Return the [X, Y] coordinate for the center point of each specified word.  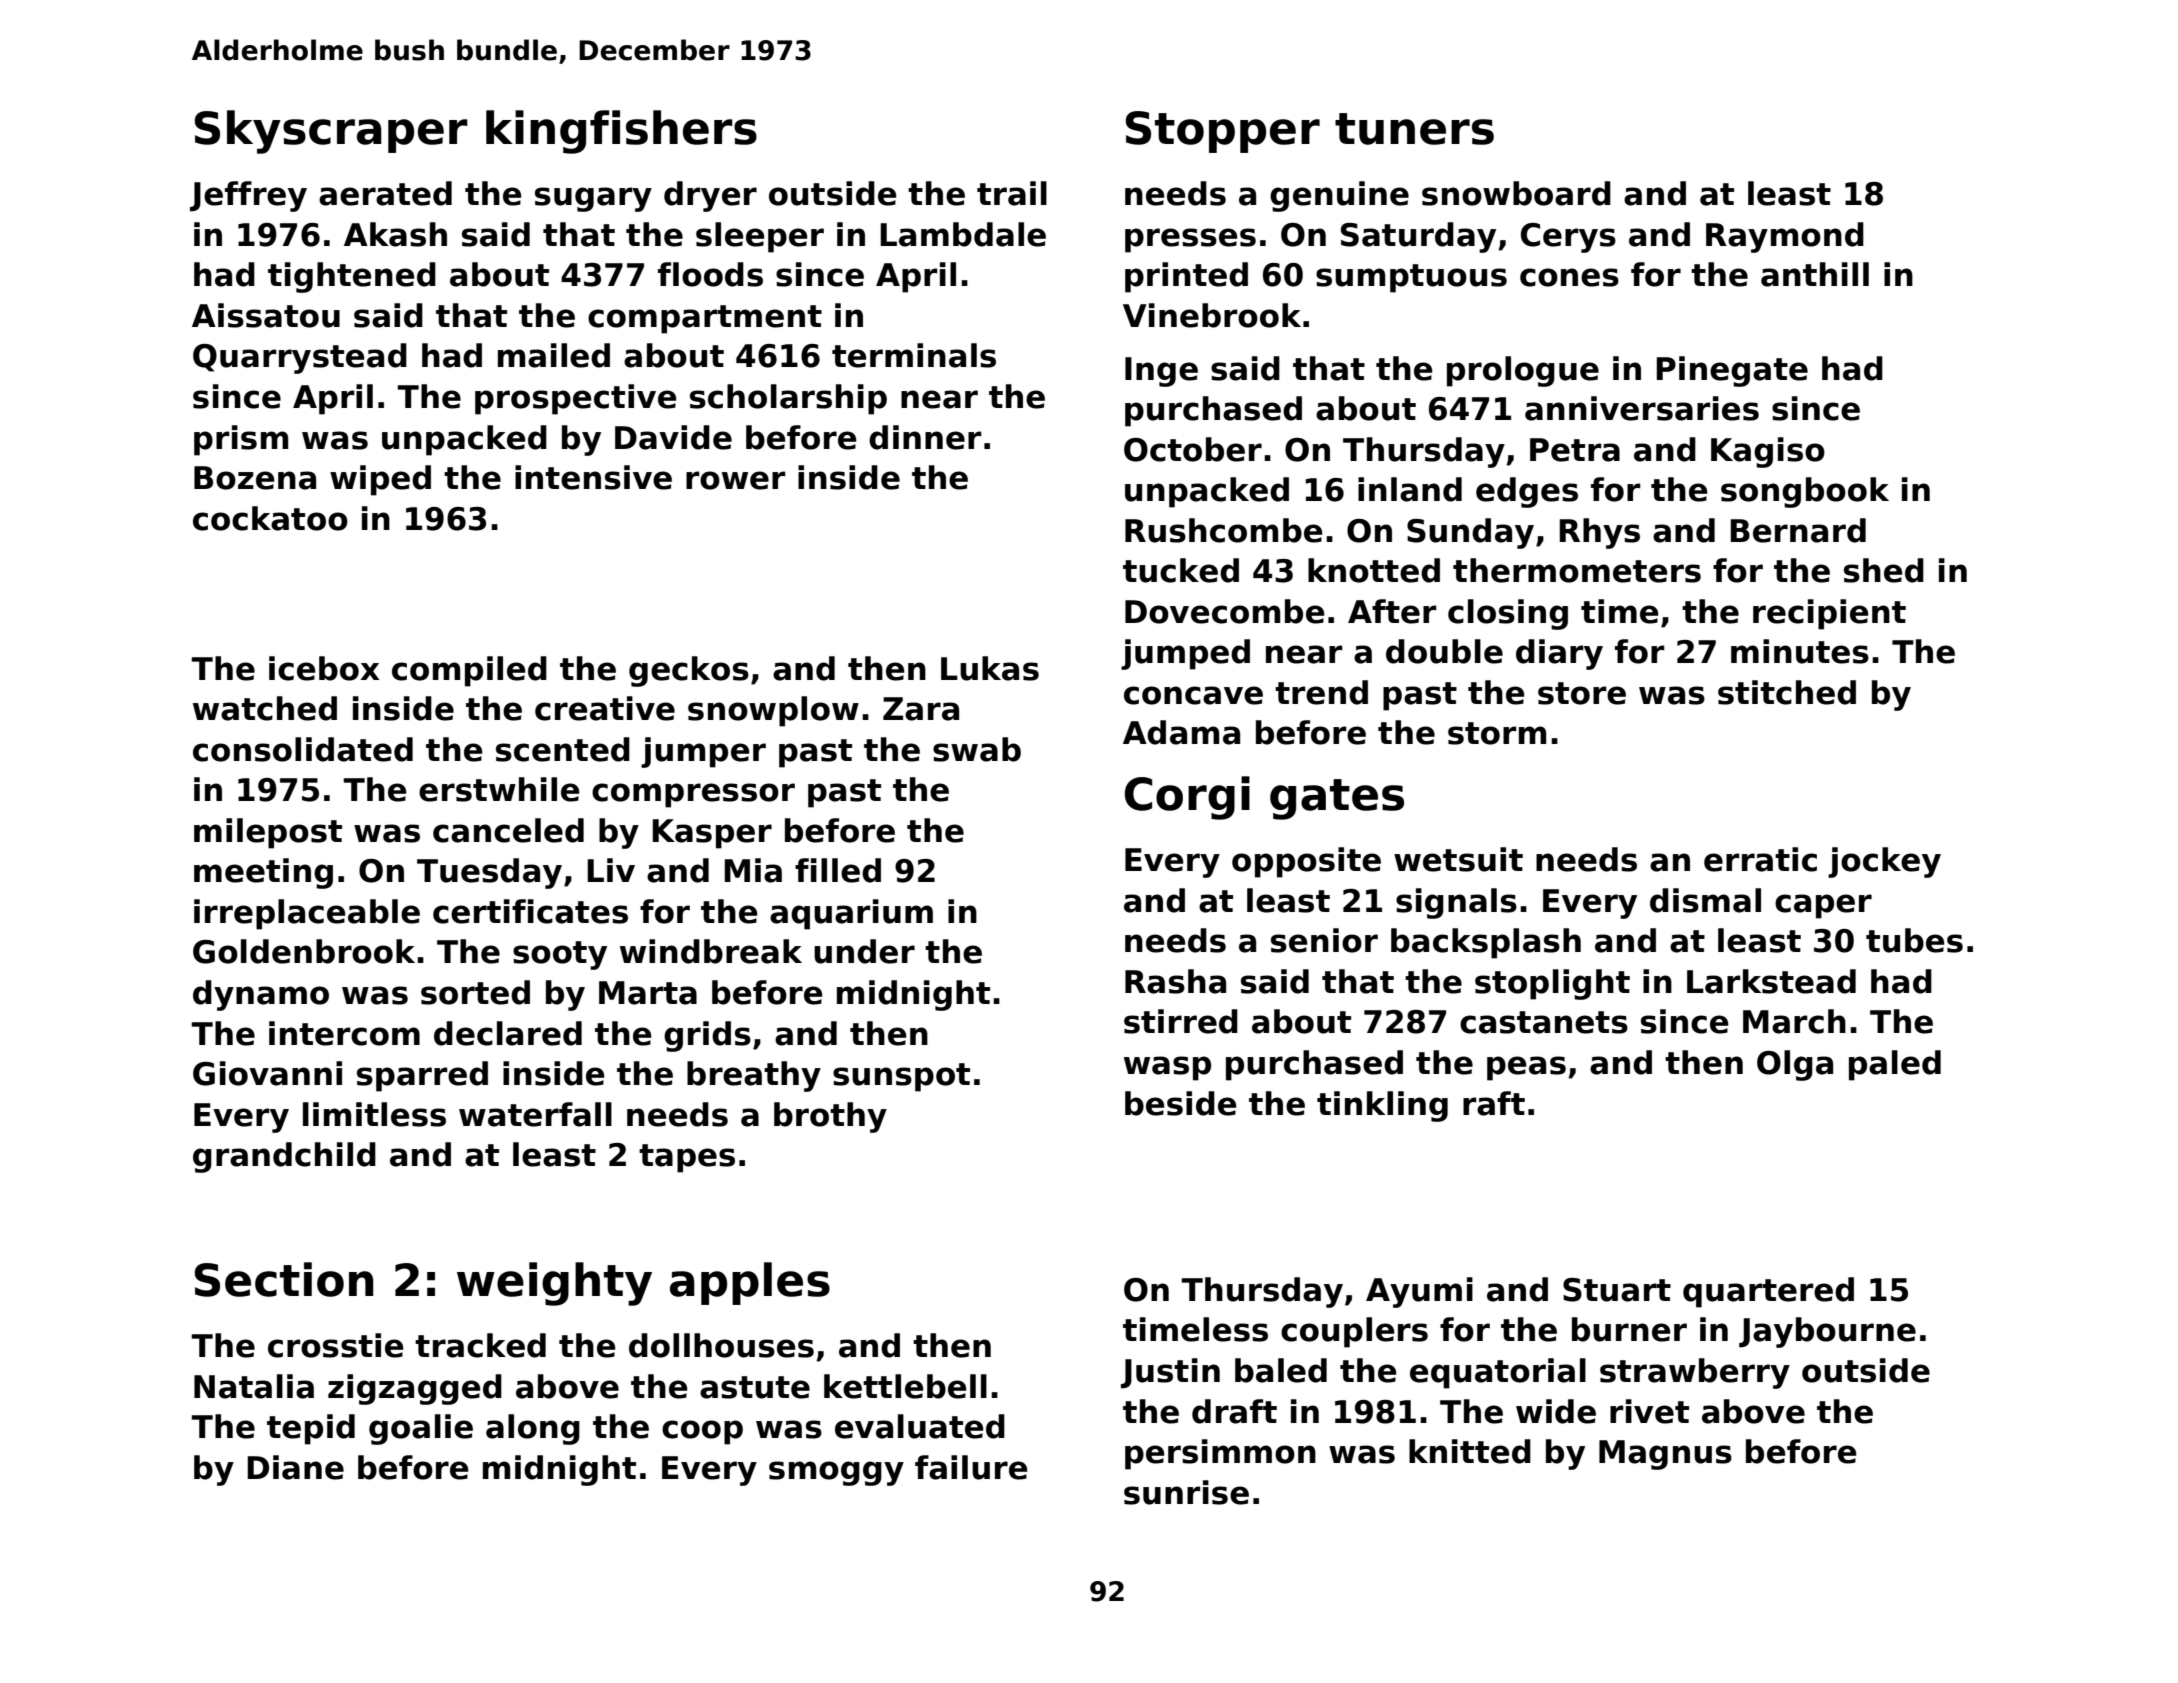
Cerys [1568, 238]
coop [702, 1432]
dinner [925, 437]
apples [750, 1283]
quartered [1768, 1292]
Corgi [1187, 798]
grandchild [284, 1157]
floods [710, 274]
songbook [1805, 492]
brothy [830, 1117]
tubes [1914, 940]
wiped [380, 480]
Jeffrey [248, 196]
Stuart [1617, 1290]
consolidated [303, 749]
